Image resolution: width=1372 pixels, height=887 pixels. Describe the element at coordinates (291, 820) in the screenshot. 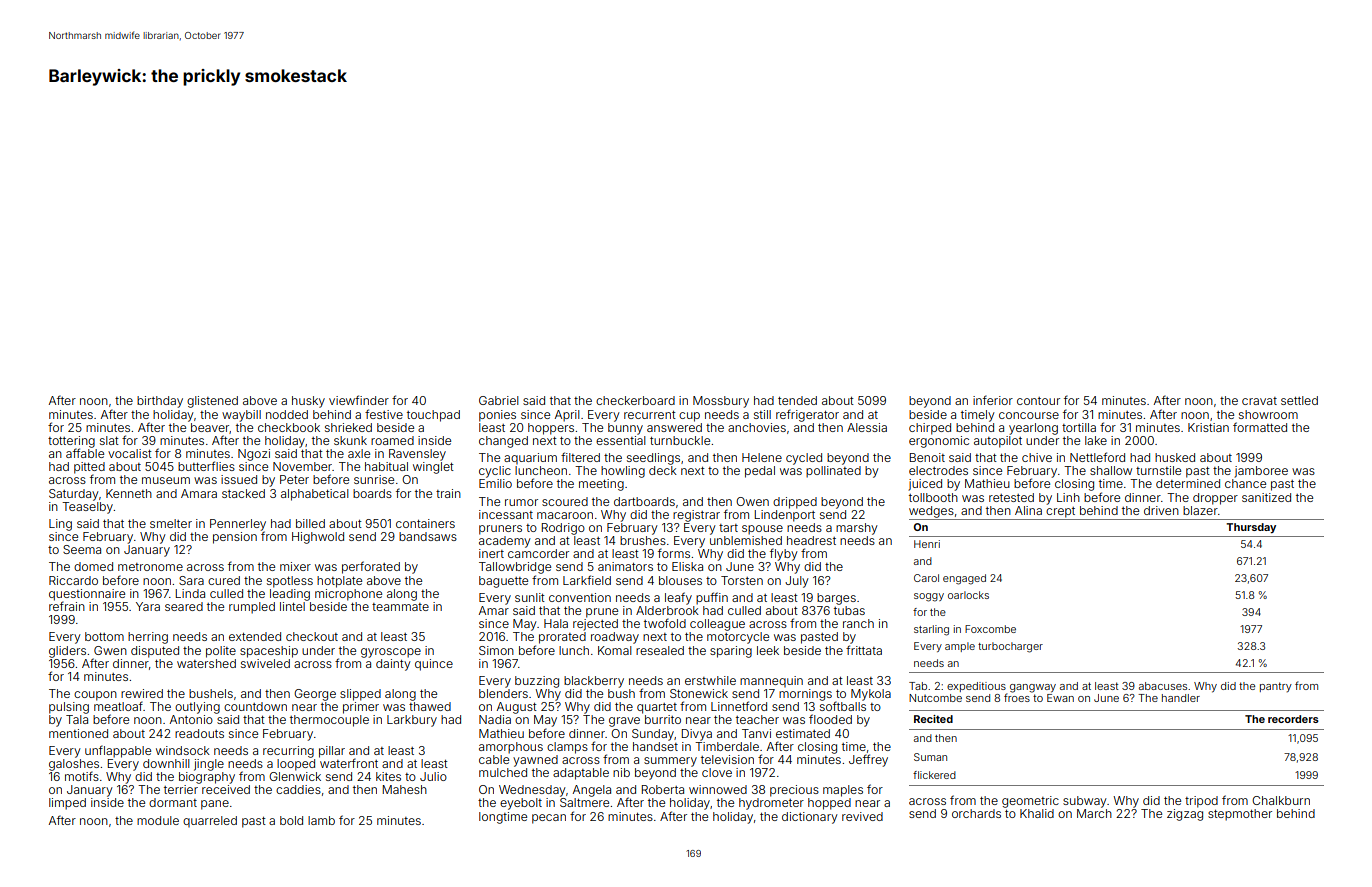

I see `bold` at that location.
